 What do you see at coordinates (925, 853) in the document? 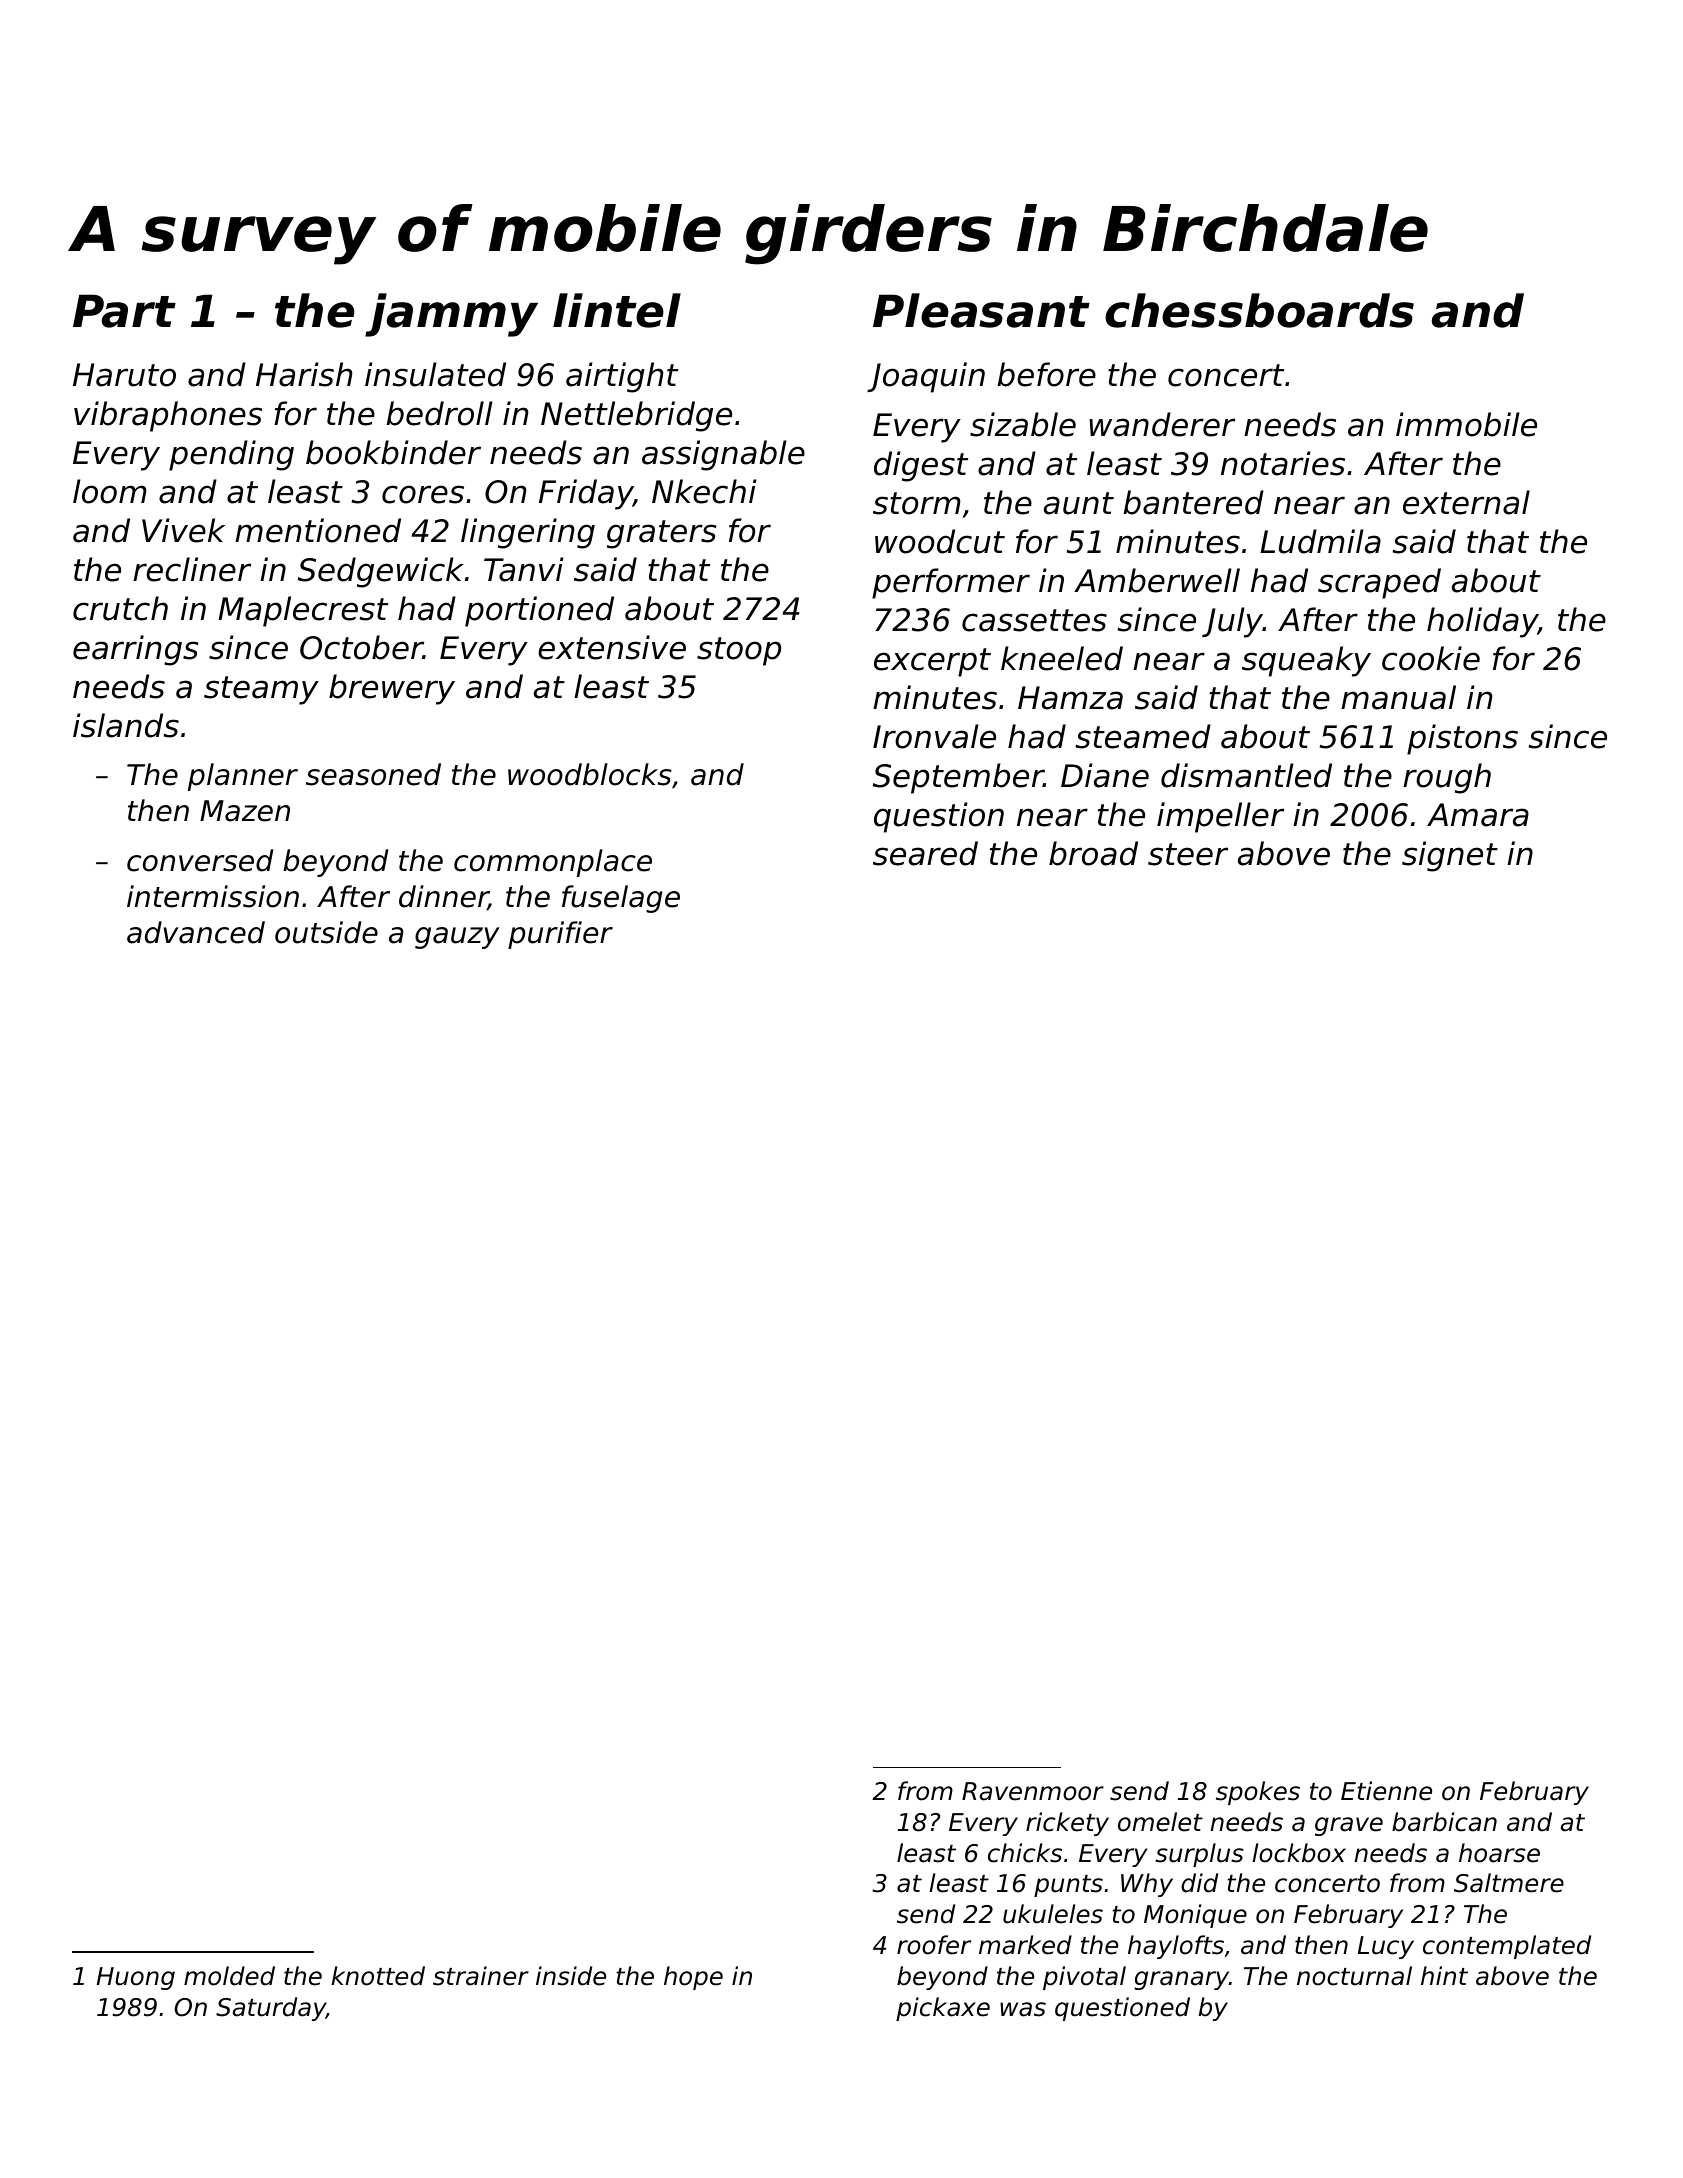
I see `seared` at bounding box center [925, 853].
